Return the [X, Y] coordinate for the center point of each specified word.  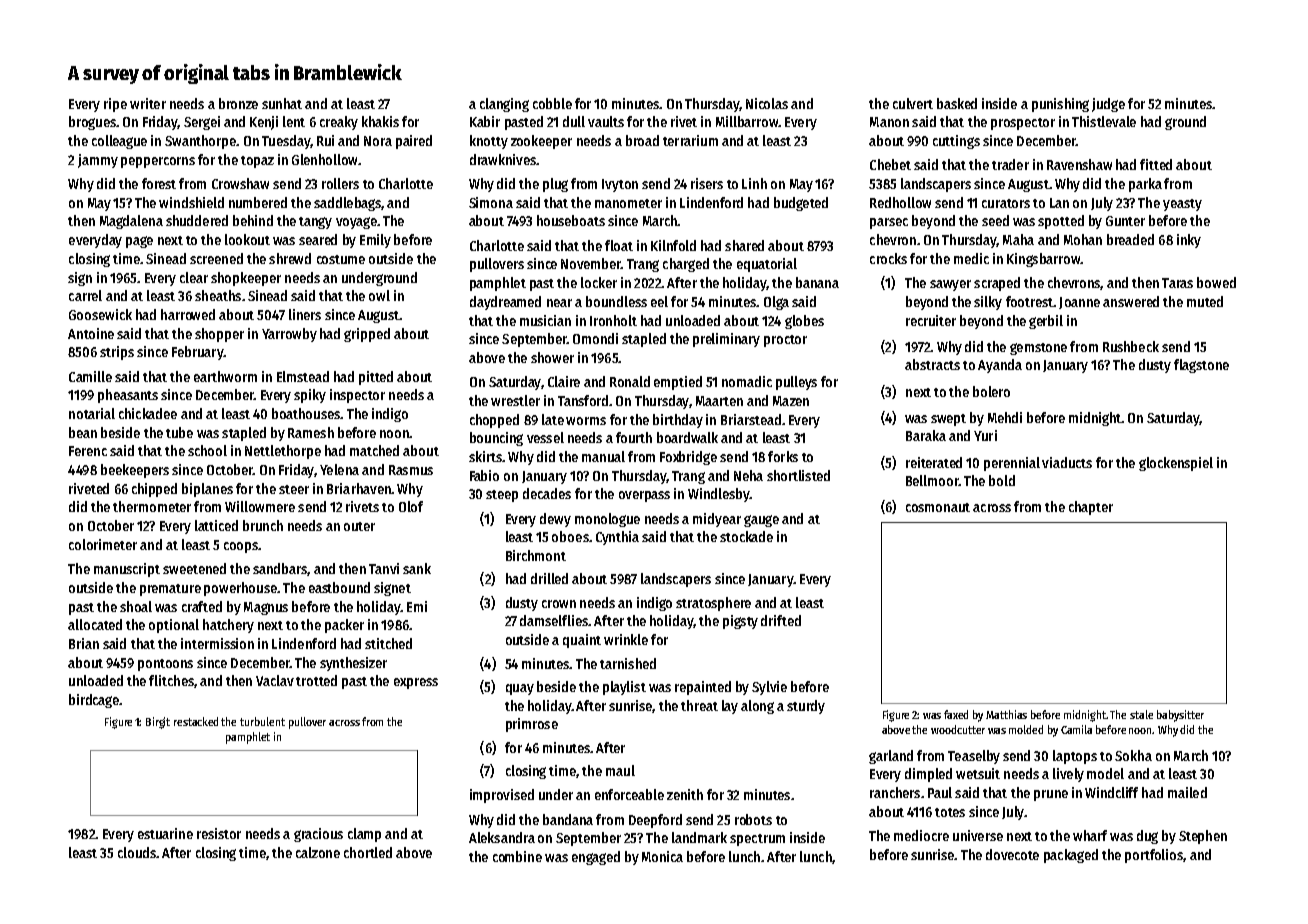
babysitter [1180, 716]
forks [783, 456]
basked [957, 103]
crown [559, 604]
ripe [115, 105]
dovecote [1012, 854]
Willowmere [260, 506]
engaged [596, 858]
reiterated [934, 462]
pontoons [165, 665]
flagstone [1201, 366]
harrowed [188, 314]
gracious [318, 835]
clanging [504, 105]
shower [552, 357]
